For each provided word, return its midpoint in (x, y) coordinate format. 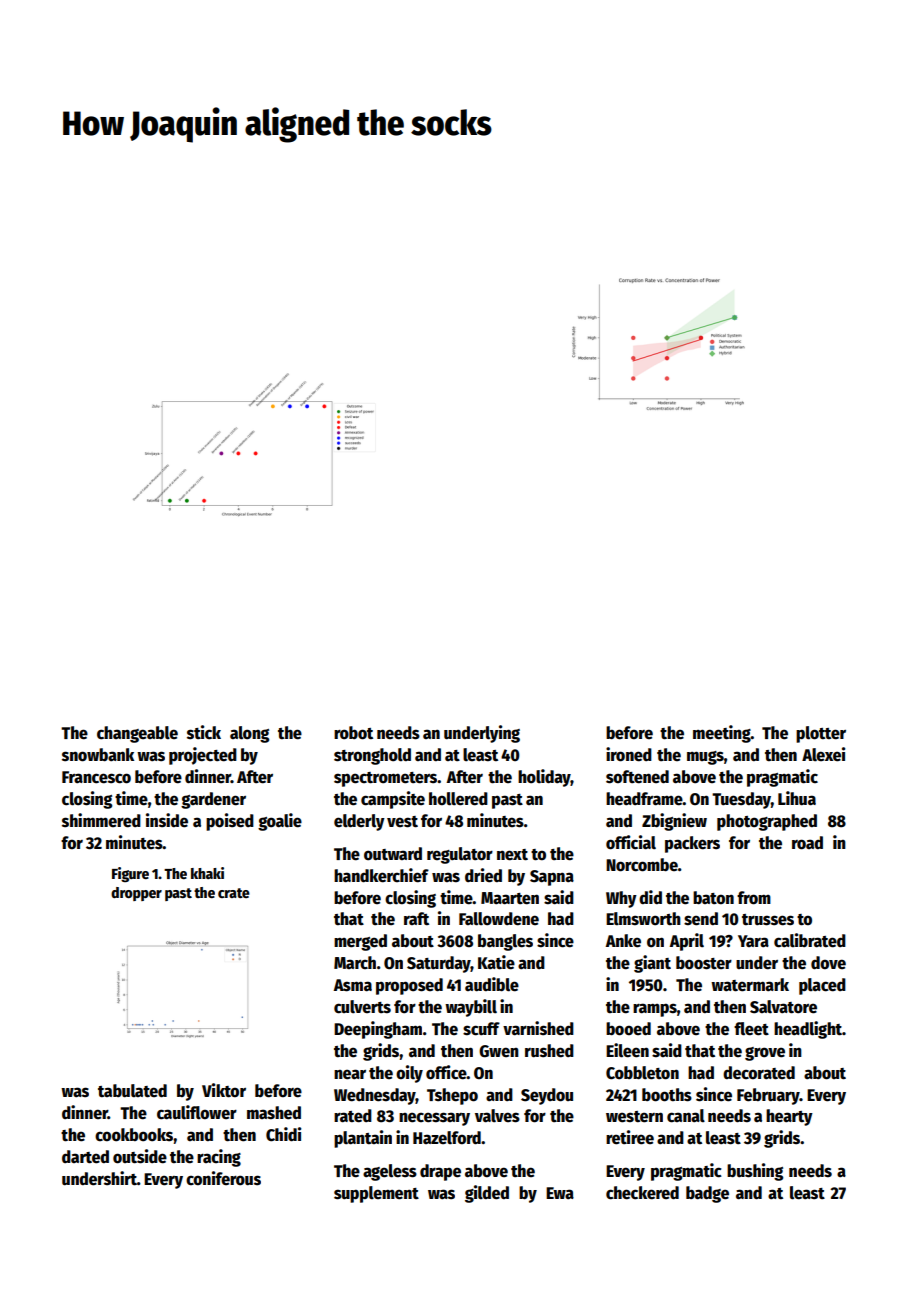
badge (707, 1194)
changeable (137, 734)
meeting (722, 734)
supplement (376, 1194)
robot (353, 733)
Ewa (560, 1193)
